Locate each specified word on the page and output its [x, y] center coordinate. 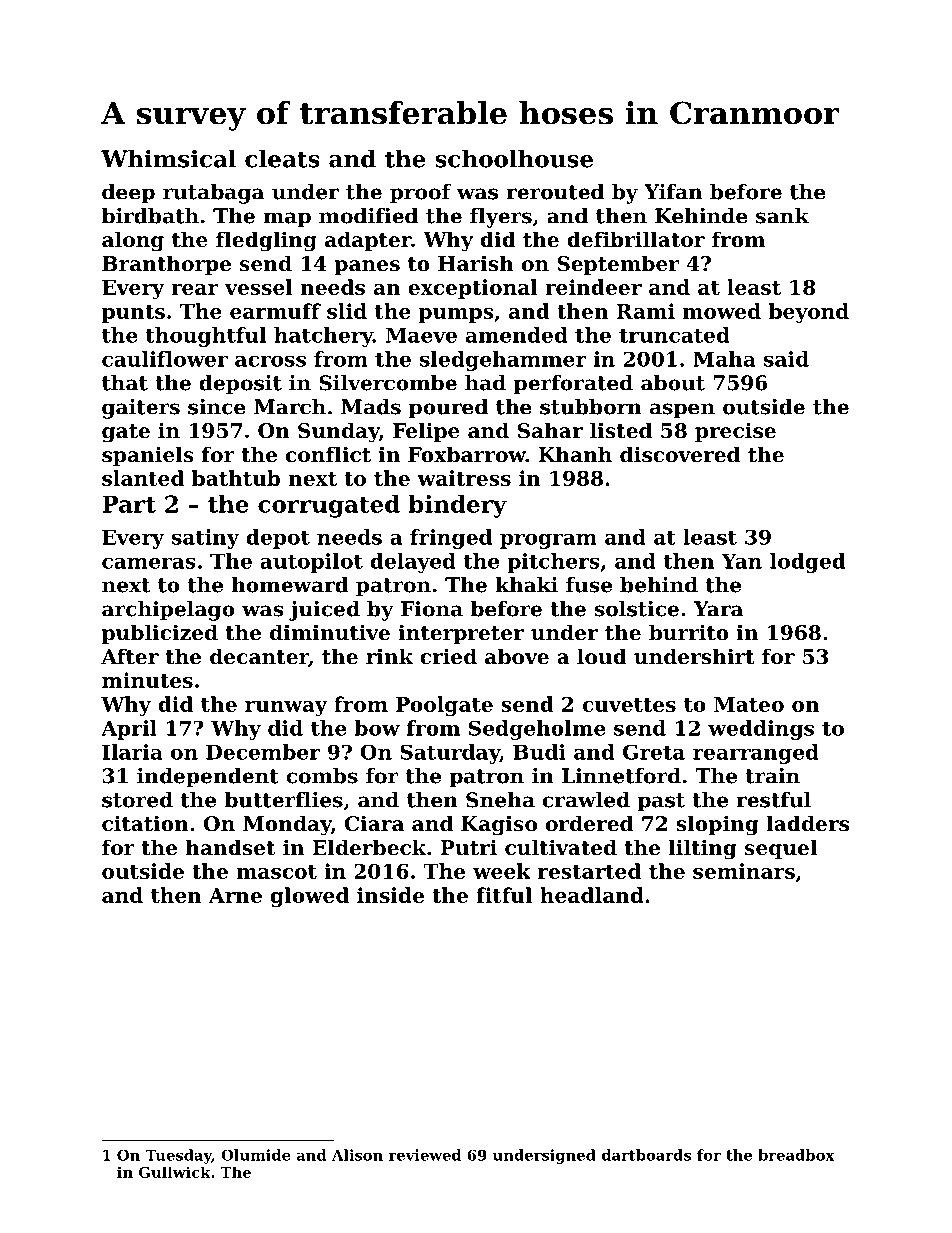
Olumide [256, 1155]
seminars [744, 871]
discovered [680, 454]
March [290, 407]
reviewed [425, 1155]
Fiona [432, 609]
